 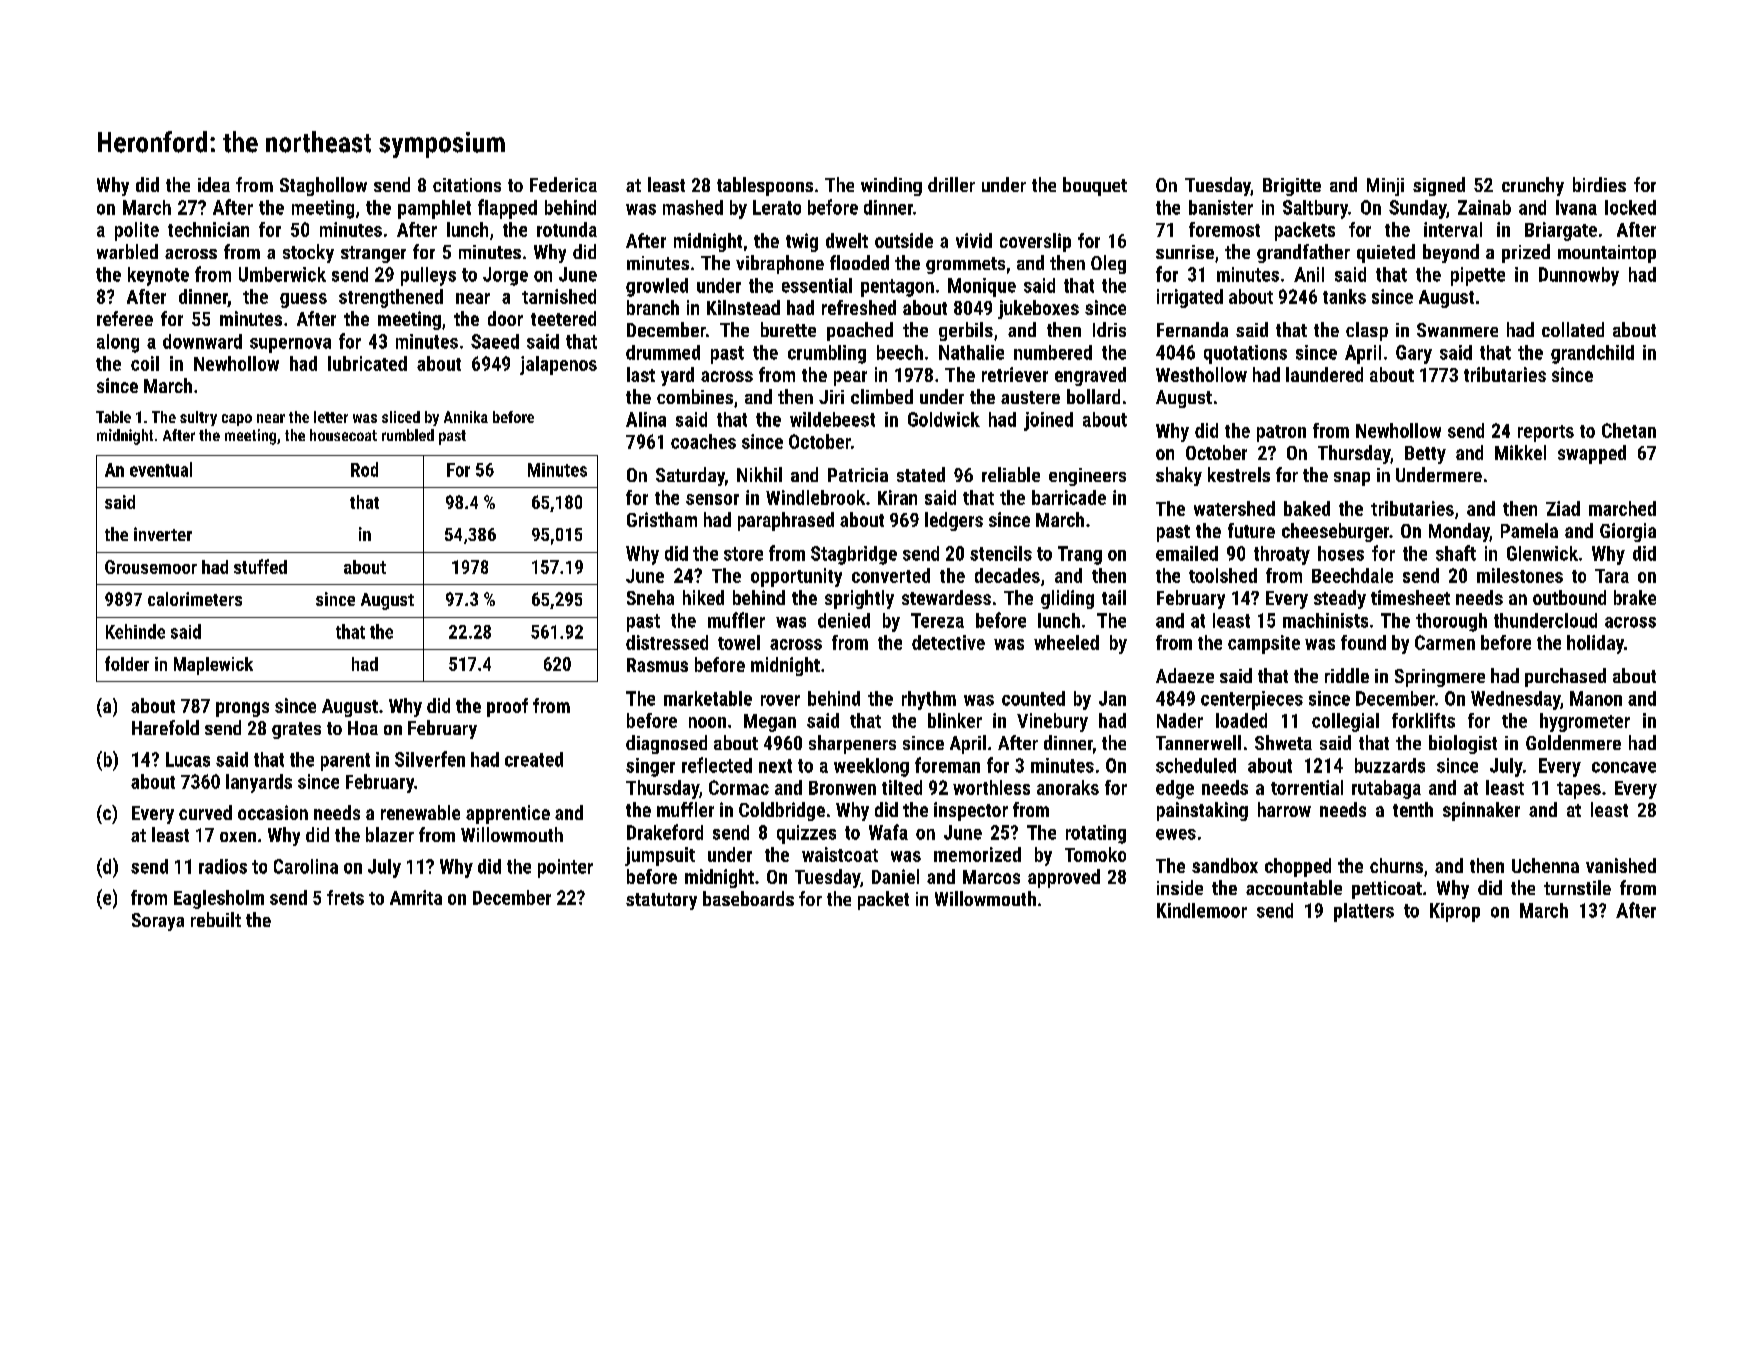 What do you see at coordinates (1069, 497) in the screenshot?
I see `barricade` at bounding box center [1069, 497].
